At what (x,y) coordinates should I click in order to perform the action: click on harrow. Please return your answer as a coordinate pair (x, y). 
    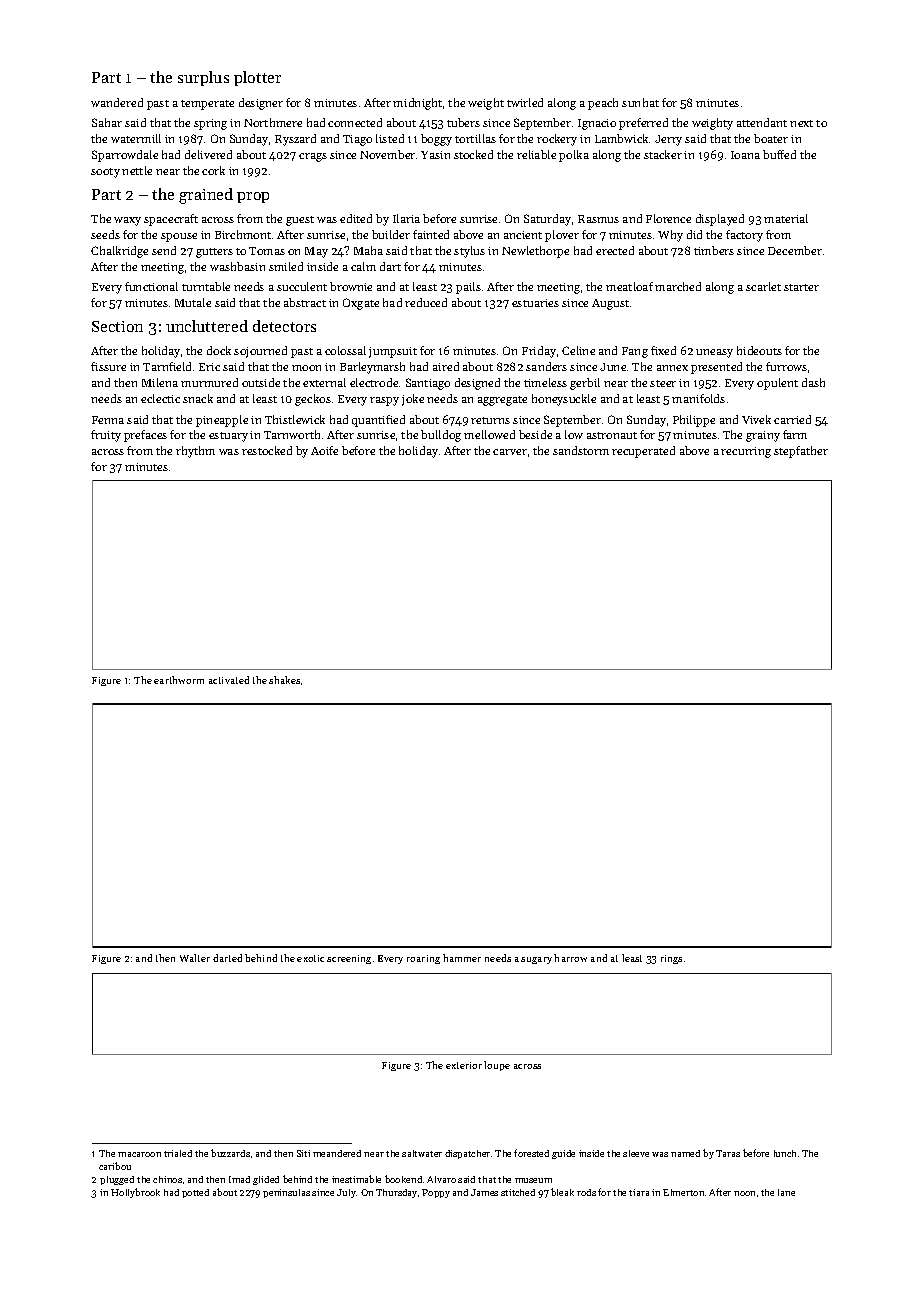
    Looking at the image, I should click on (570, 958).
